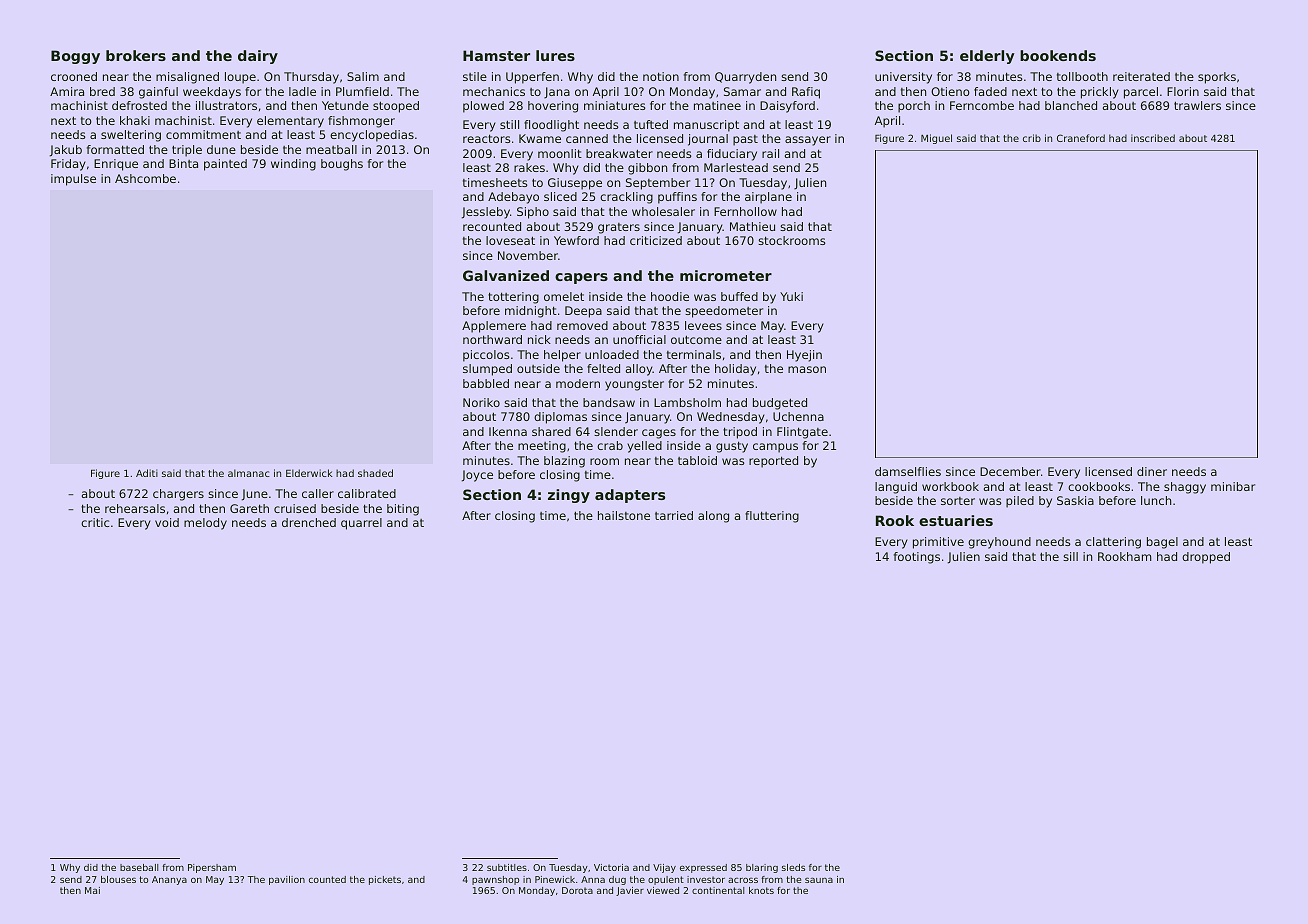 The image size is (1308, 924). I want to click on Galvanized, so click(506, 275).
